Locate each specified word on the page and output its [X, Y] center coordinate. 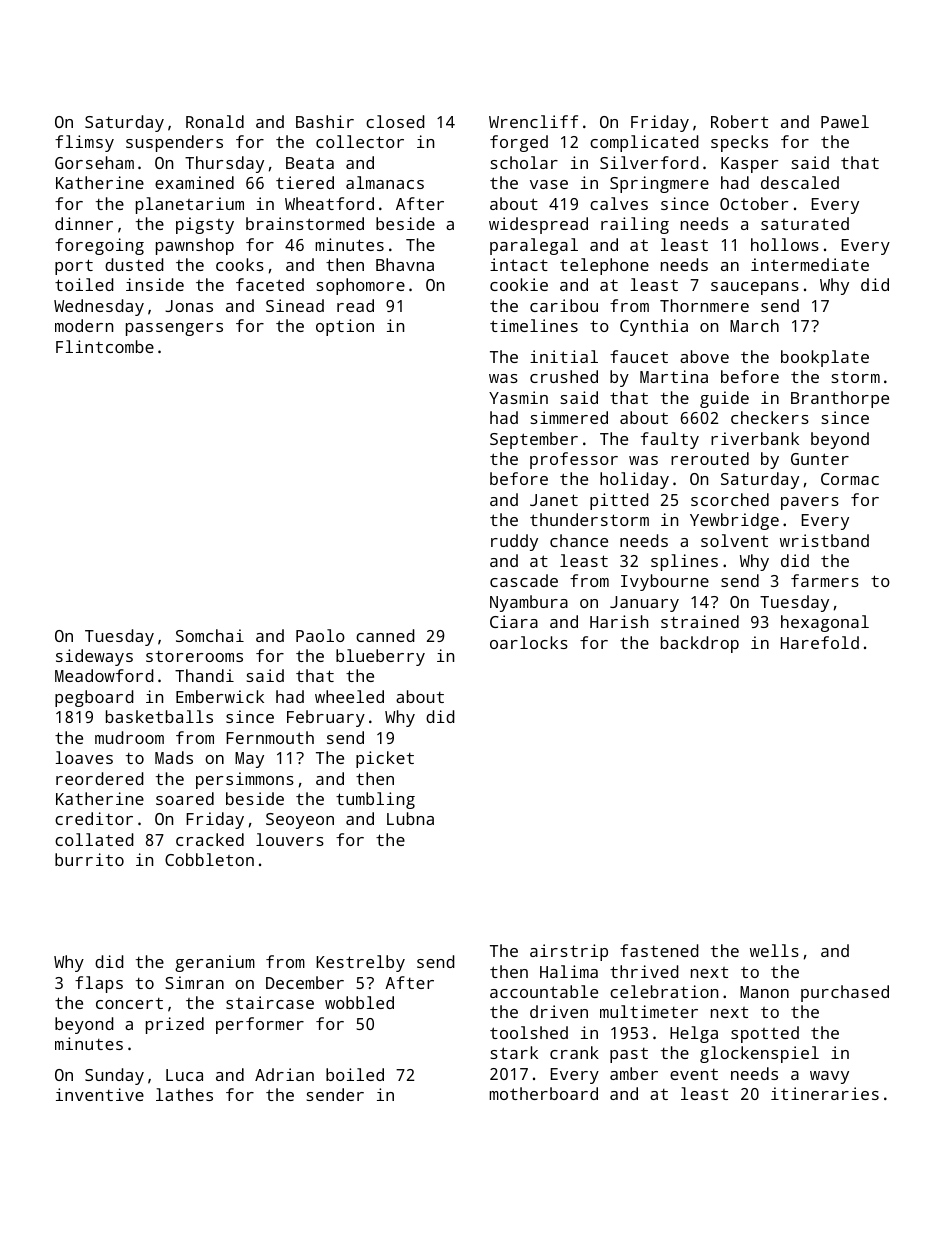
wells [774, 950]
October [754, 203]
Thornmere [704, 305]
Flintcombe [105, 346]
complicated [644, 143]
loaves [84, 757]
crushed [564, 376]
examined [194, 182]
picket [385, 759]
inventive [100, 1094]
